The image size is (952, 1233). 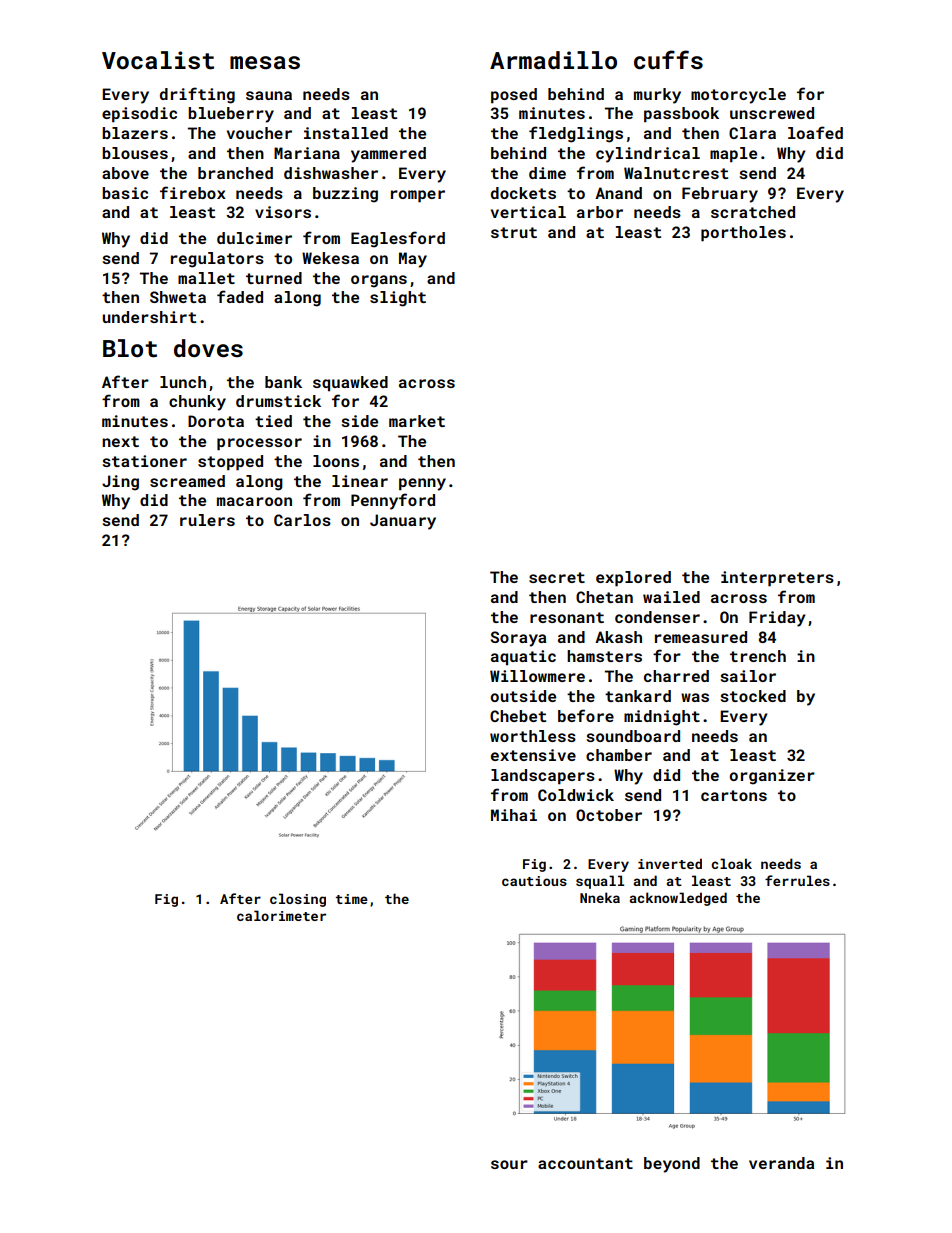 I want to click on calorimeter, so click(x=281, y=915).
